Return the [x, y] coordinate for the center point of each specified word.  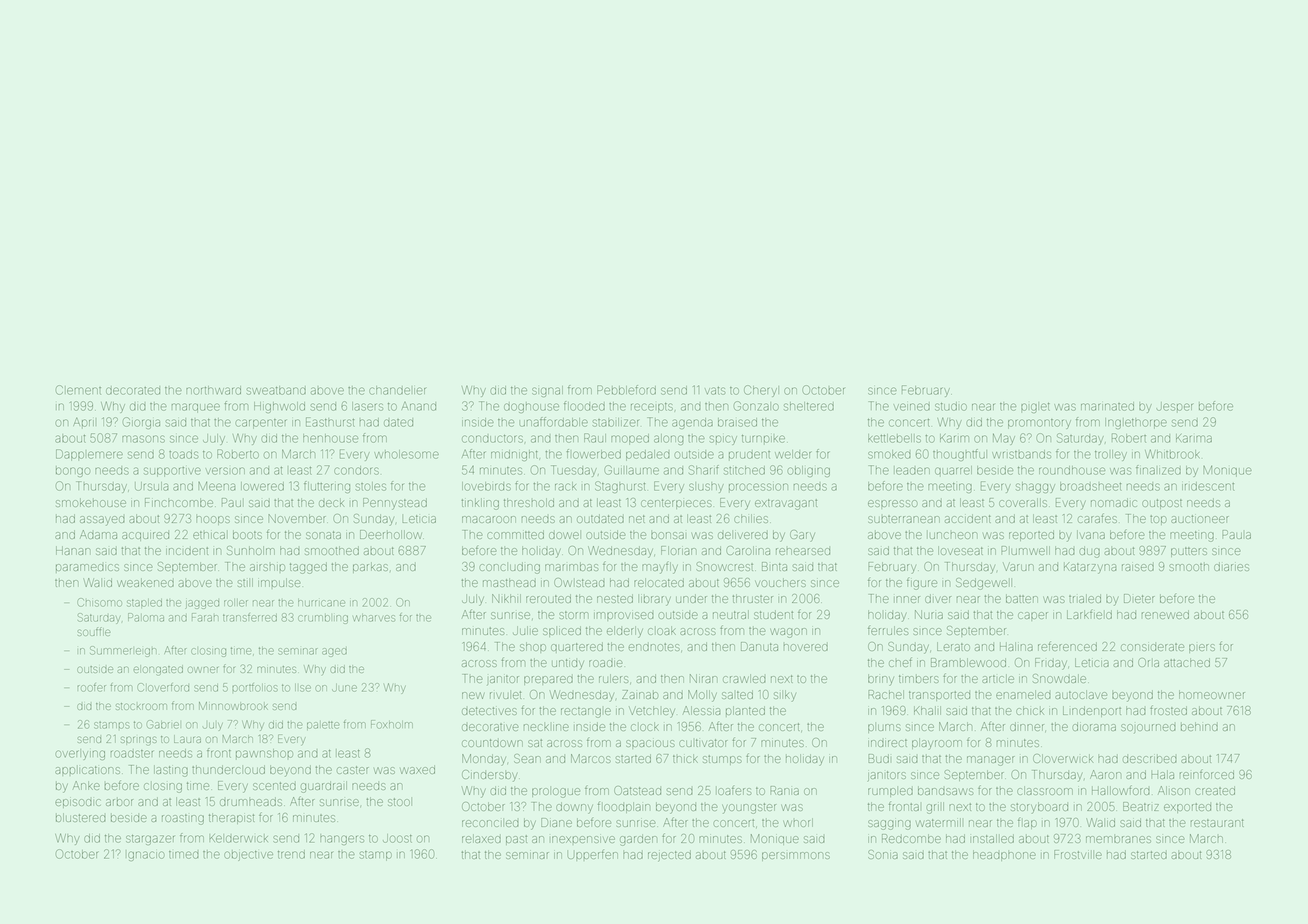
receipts [652, 408]
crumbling [323, 619]
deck [331, 502]
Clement [78, 390]
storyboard [1039, 808]
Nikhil [506, 598]
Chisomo [99, 602]
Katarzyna [1090, 568]
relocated [659, 582]
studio [951, 406]
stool [400, 802]
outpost [1162, 504]
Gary [802, 536]
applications [87, 771]
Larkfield [1089, 614]
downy [574, 808]
